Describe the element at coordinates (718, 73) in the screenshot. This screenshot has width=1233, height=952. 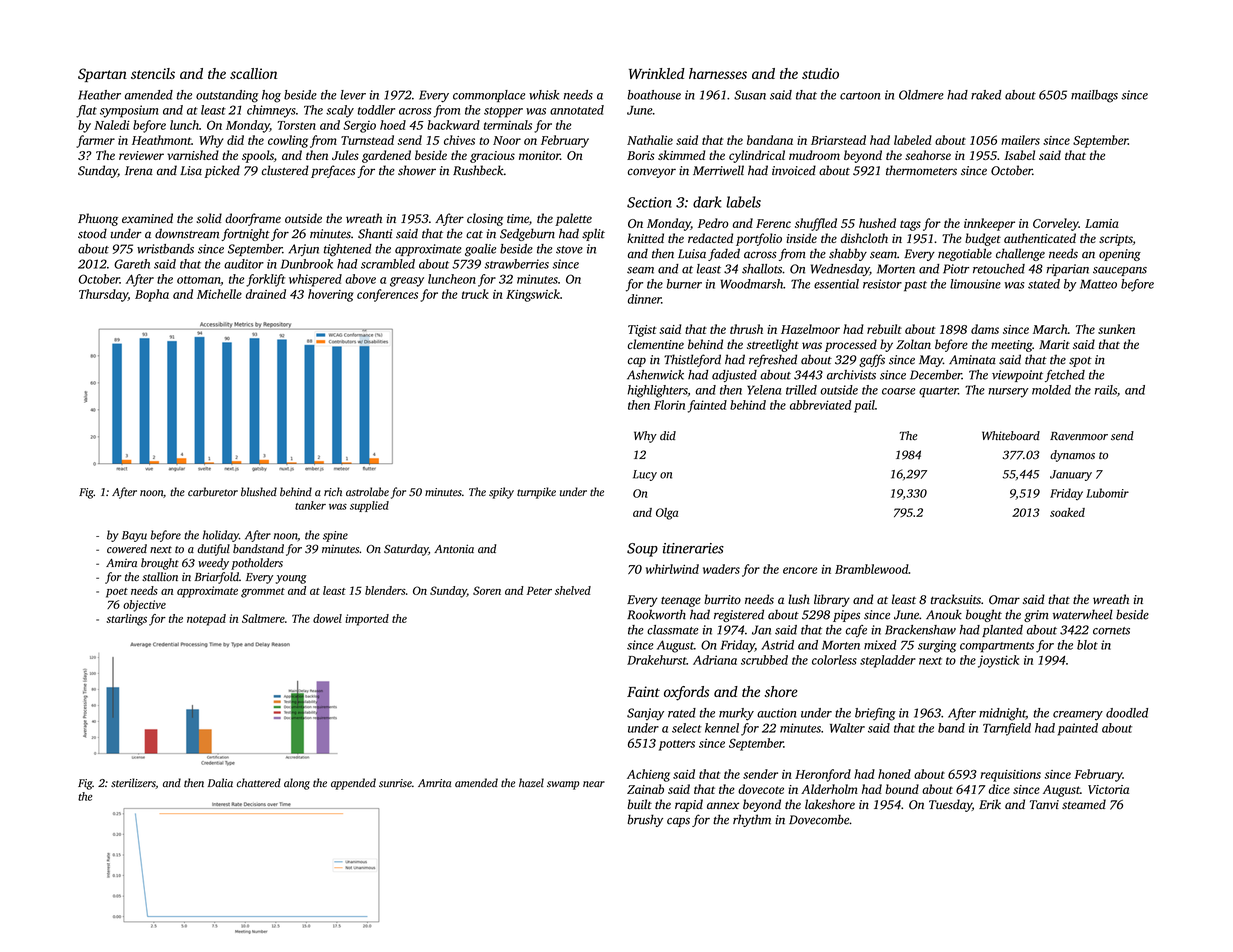
I see `harnesses` at that location.
